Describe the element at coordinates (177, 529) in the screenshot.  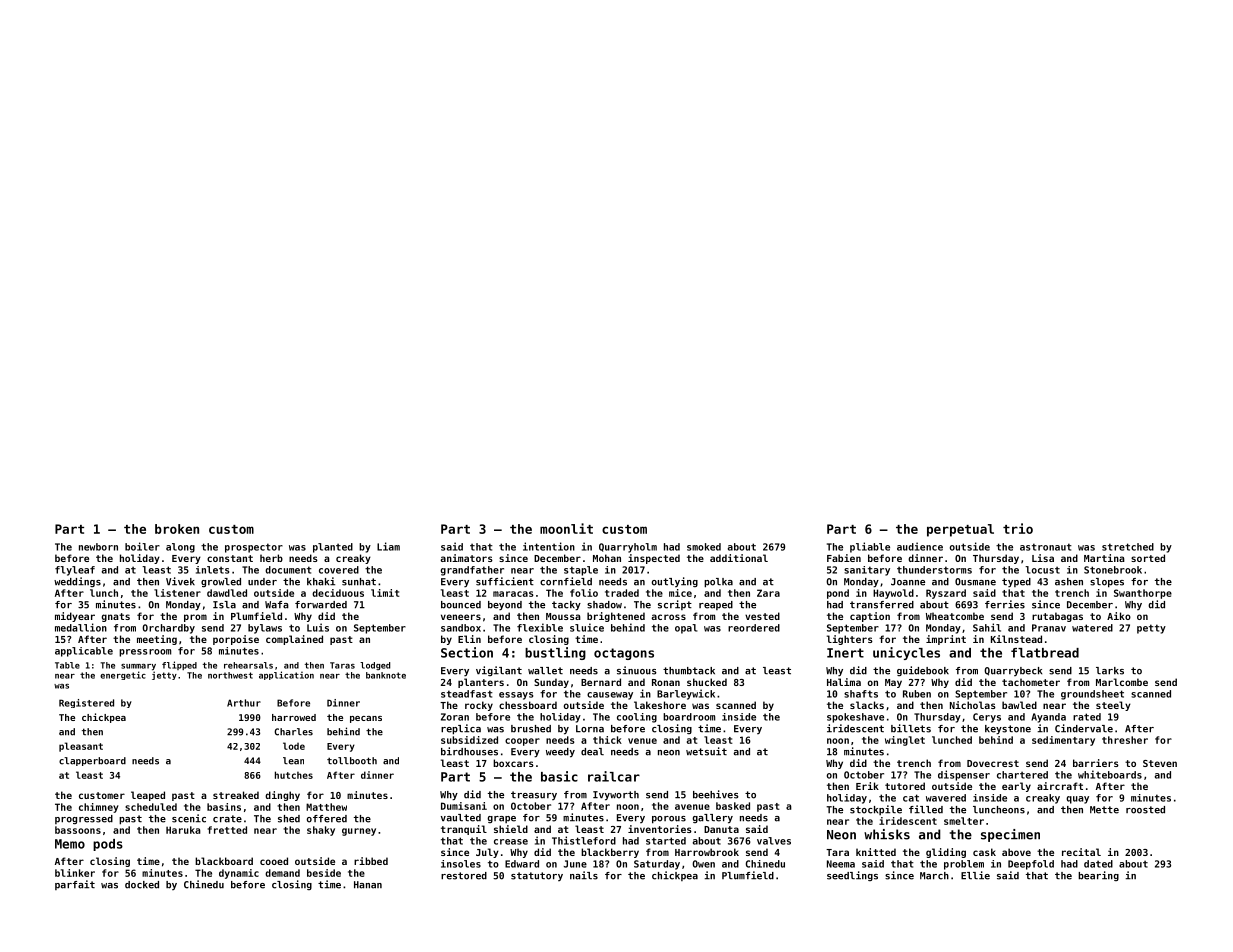
I see `broken` at that location.
